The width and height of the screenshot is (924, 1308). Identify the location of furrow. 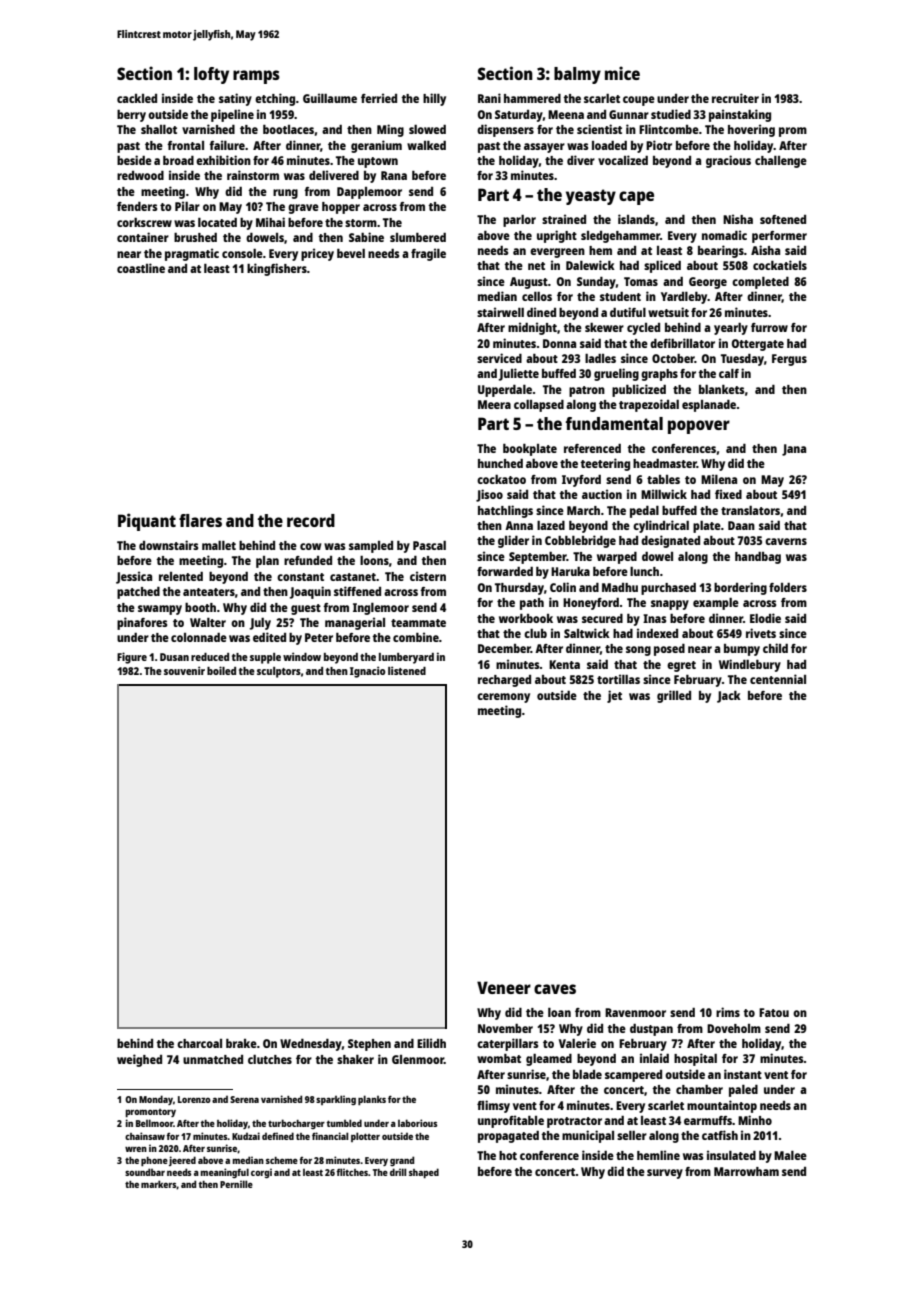
(769, 327).
